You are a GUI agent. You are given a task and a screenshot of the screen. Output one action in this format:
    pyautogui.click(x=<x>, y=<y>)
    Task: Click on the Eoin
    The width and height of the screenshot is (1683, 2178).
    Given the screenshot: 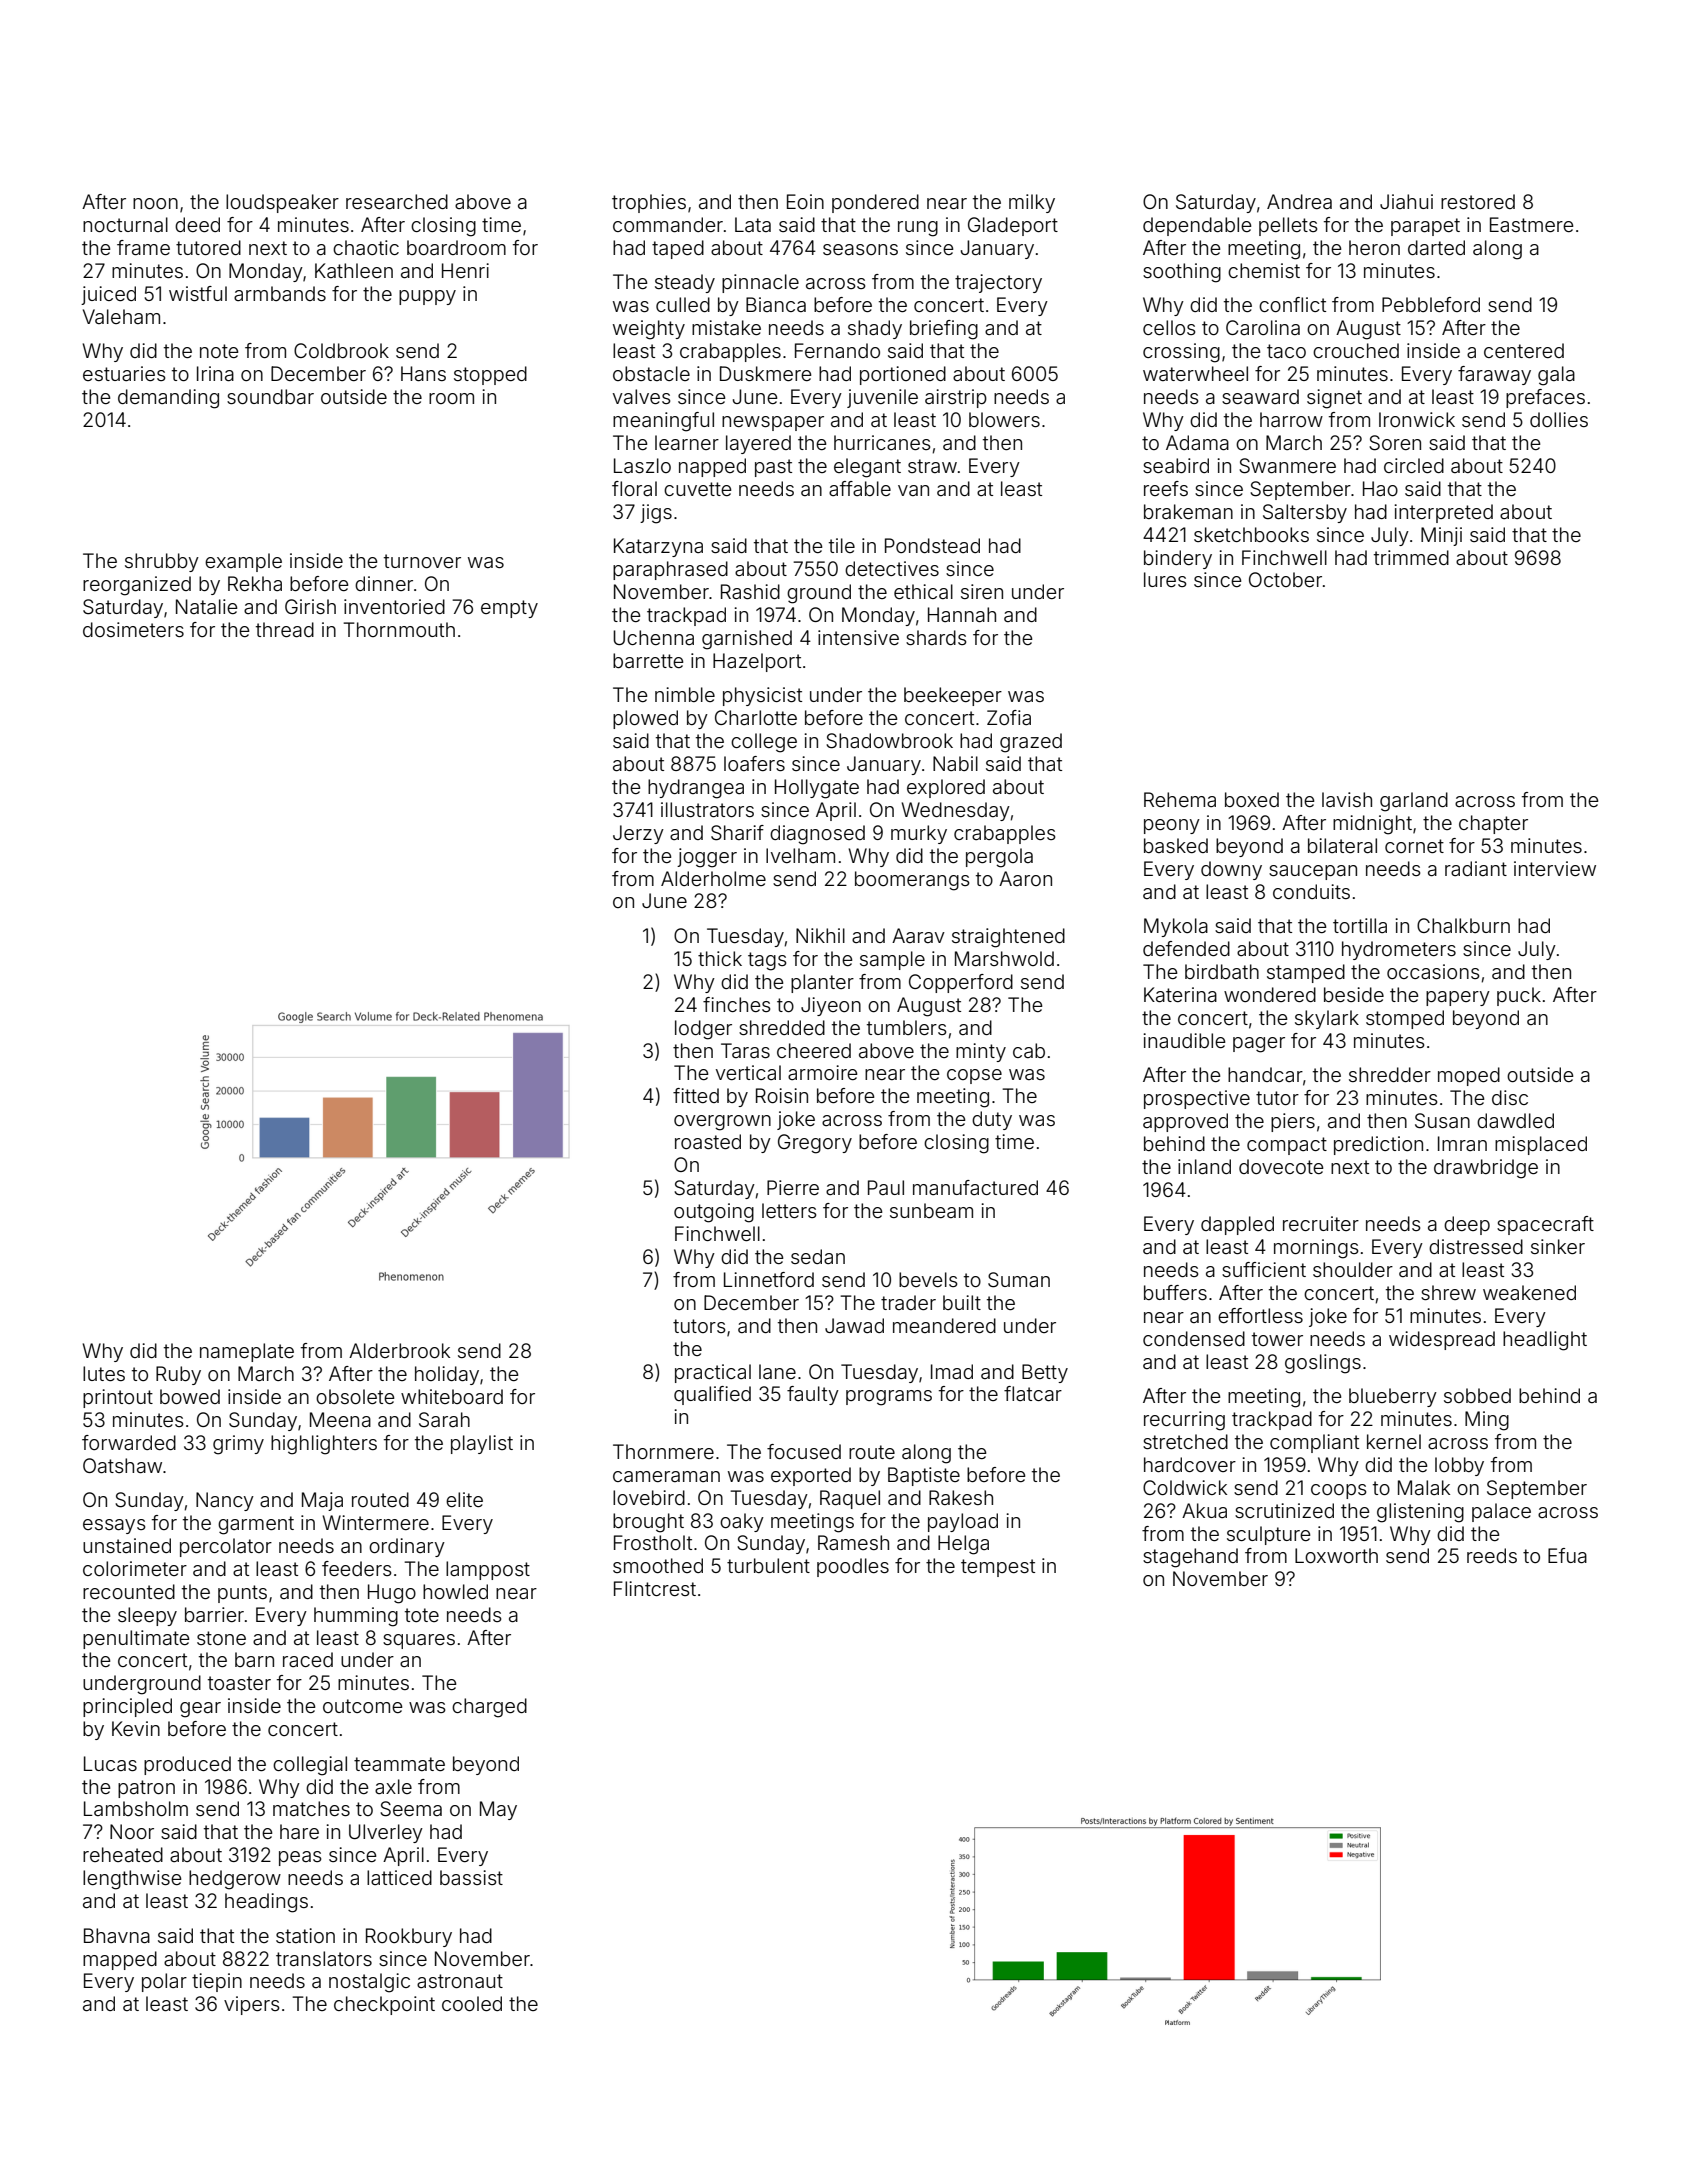 What is the action you would take?
    pyautogui.click(x=805, y=201)
